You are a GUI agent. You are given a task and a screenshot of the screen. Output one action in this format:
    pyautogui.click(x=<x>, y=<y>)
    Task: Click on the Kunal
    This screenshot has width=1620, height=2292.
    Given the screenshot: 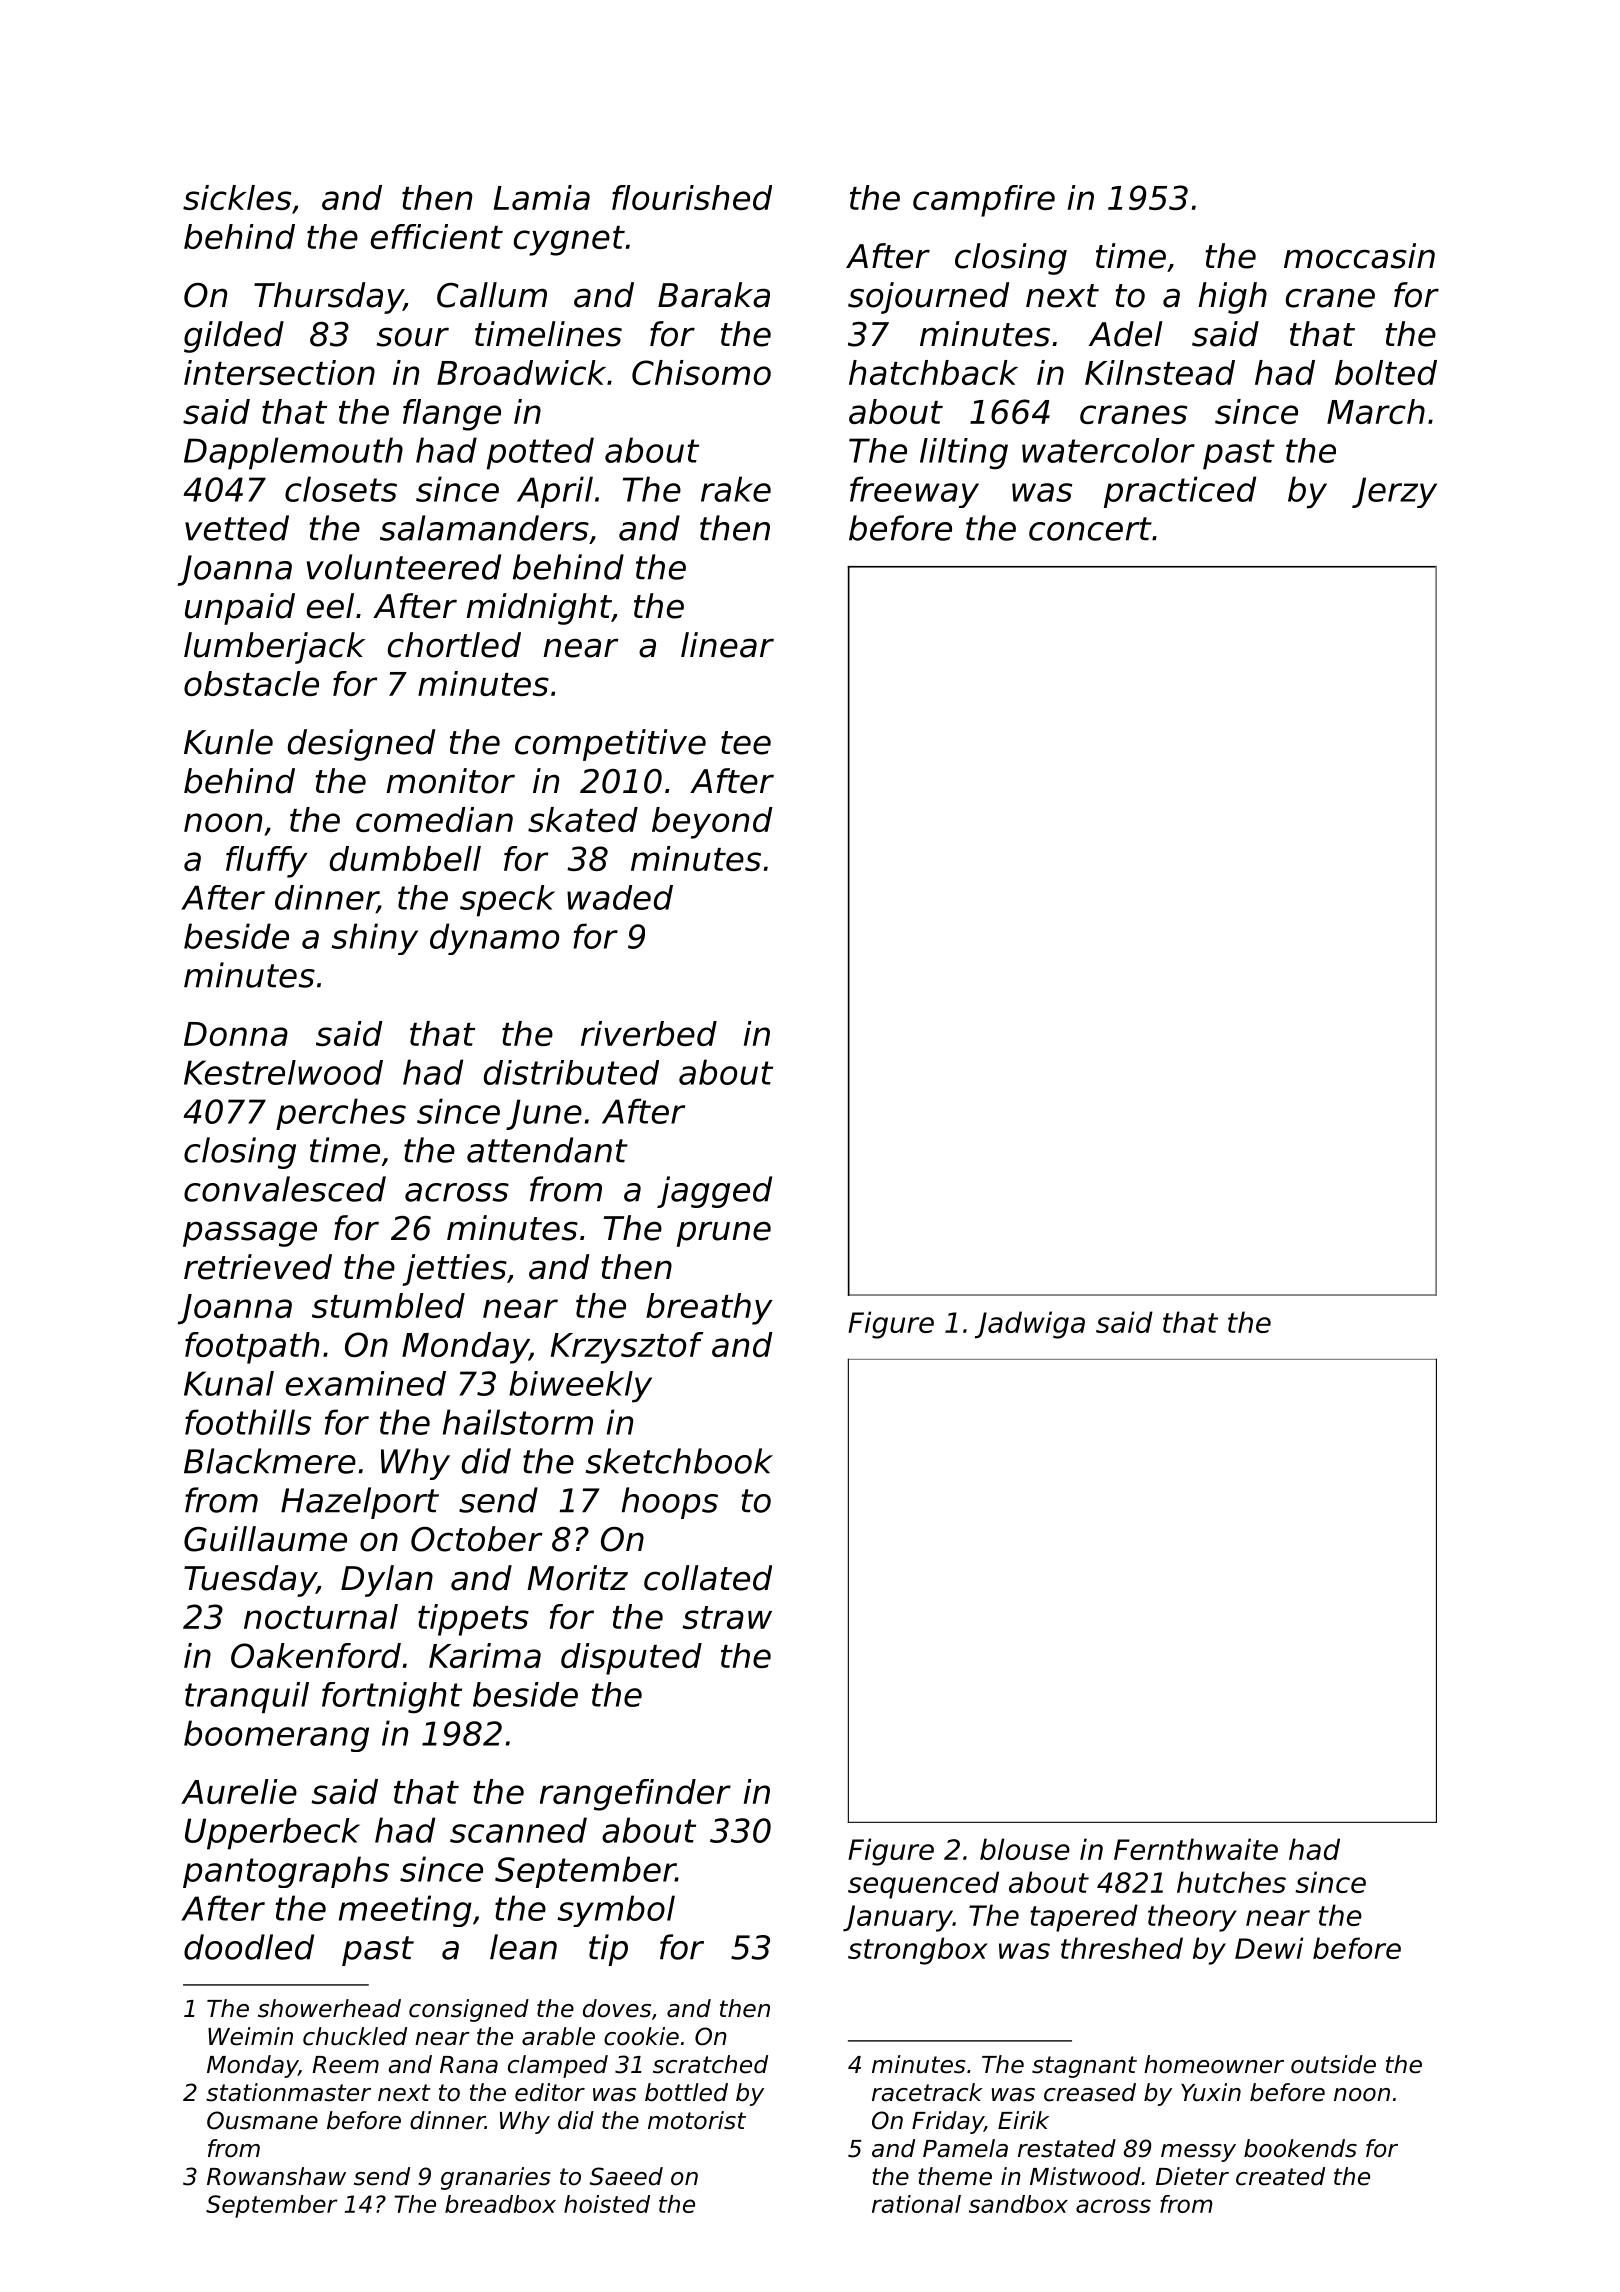 What is the action you would take?
    pyautogui.click(x=229, y=1383)
